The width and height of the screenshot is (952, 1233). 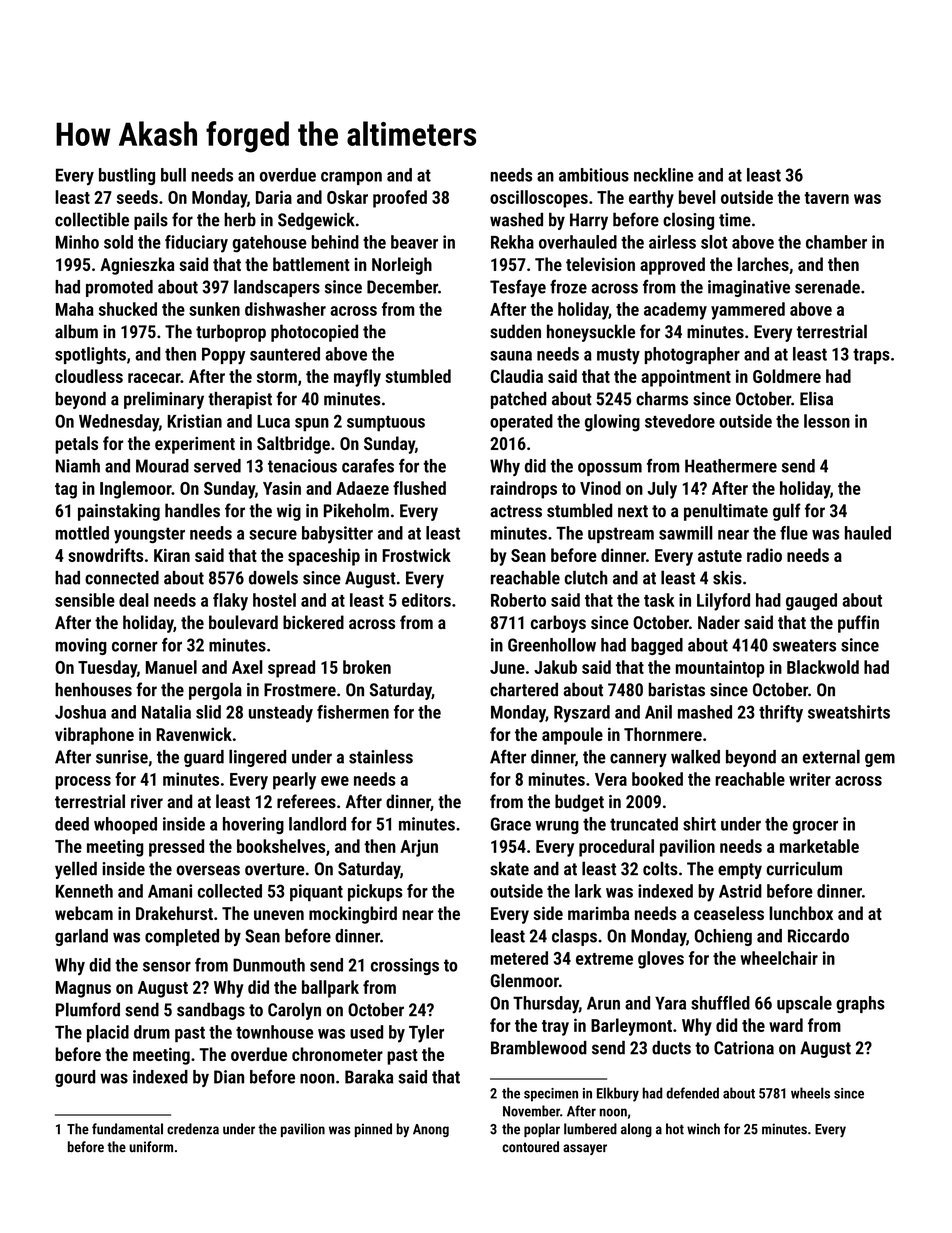 What do you see at coordinates (516, 511) in the screenshot?
I see `actress` at bounding box center [516, 511].
